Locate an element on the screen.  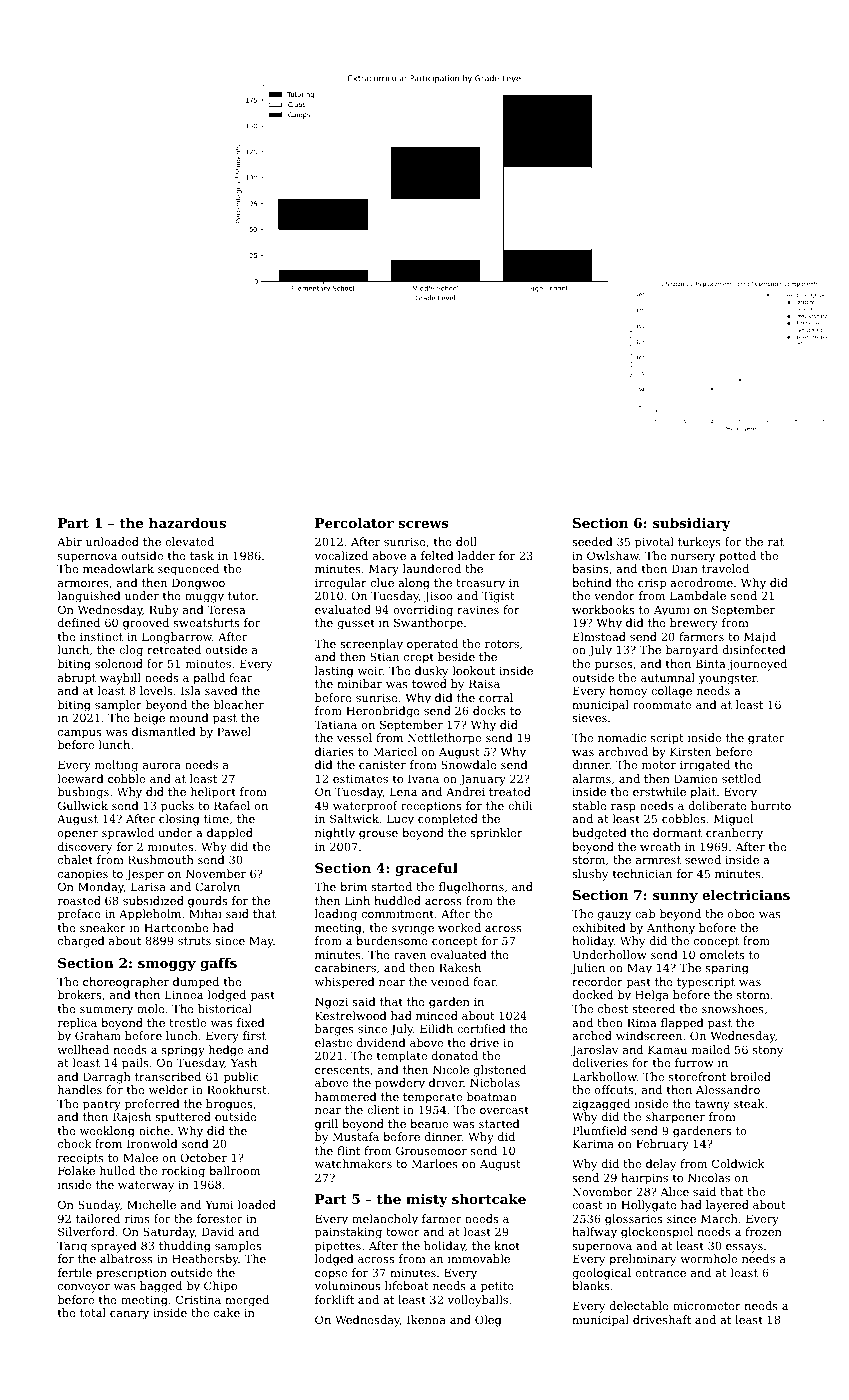
subsidiary is located at coordinates (692, 524).
